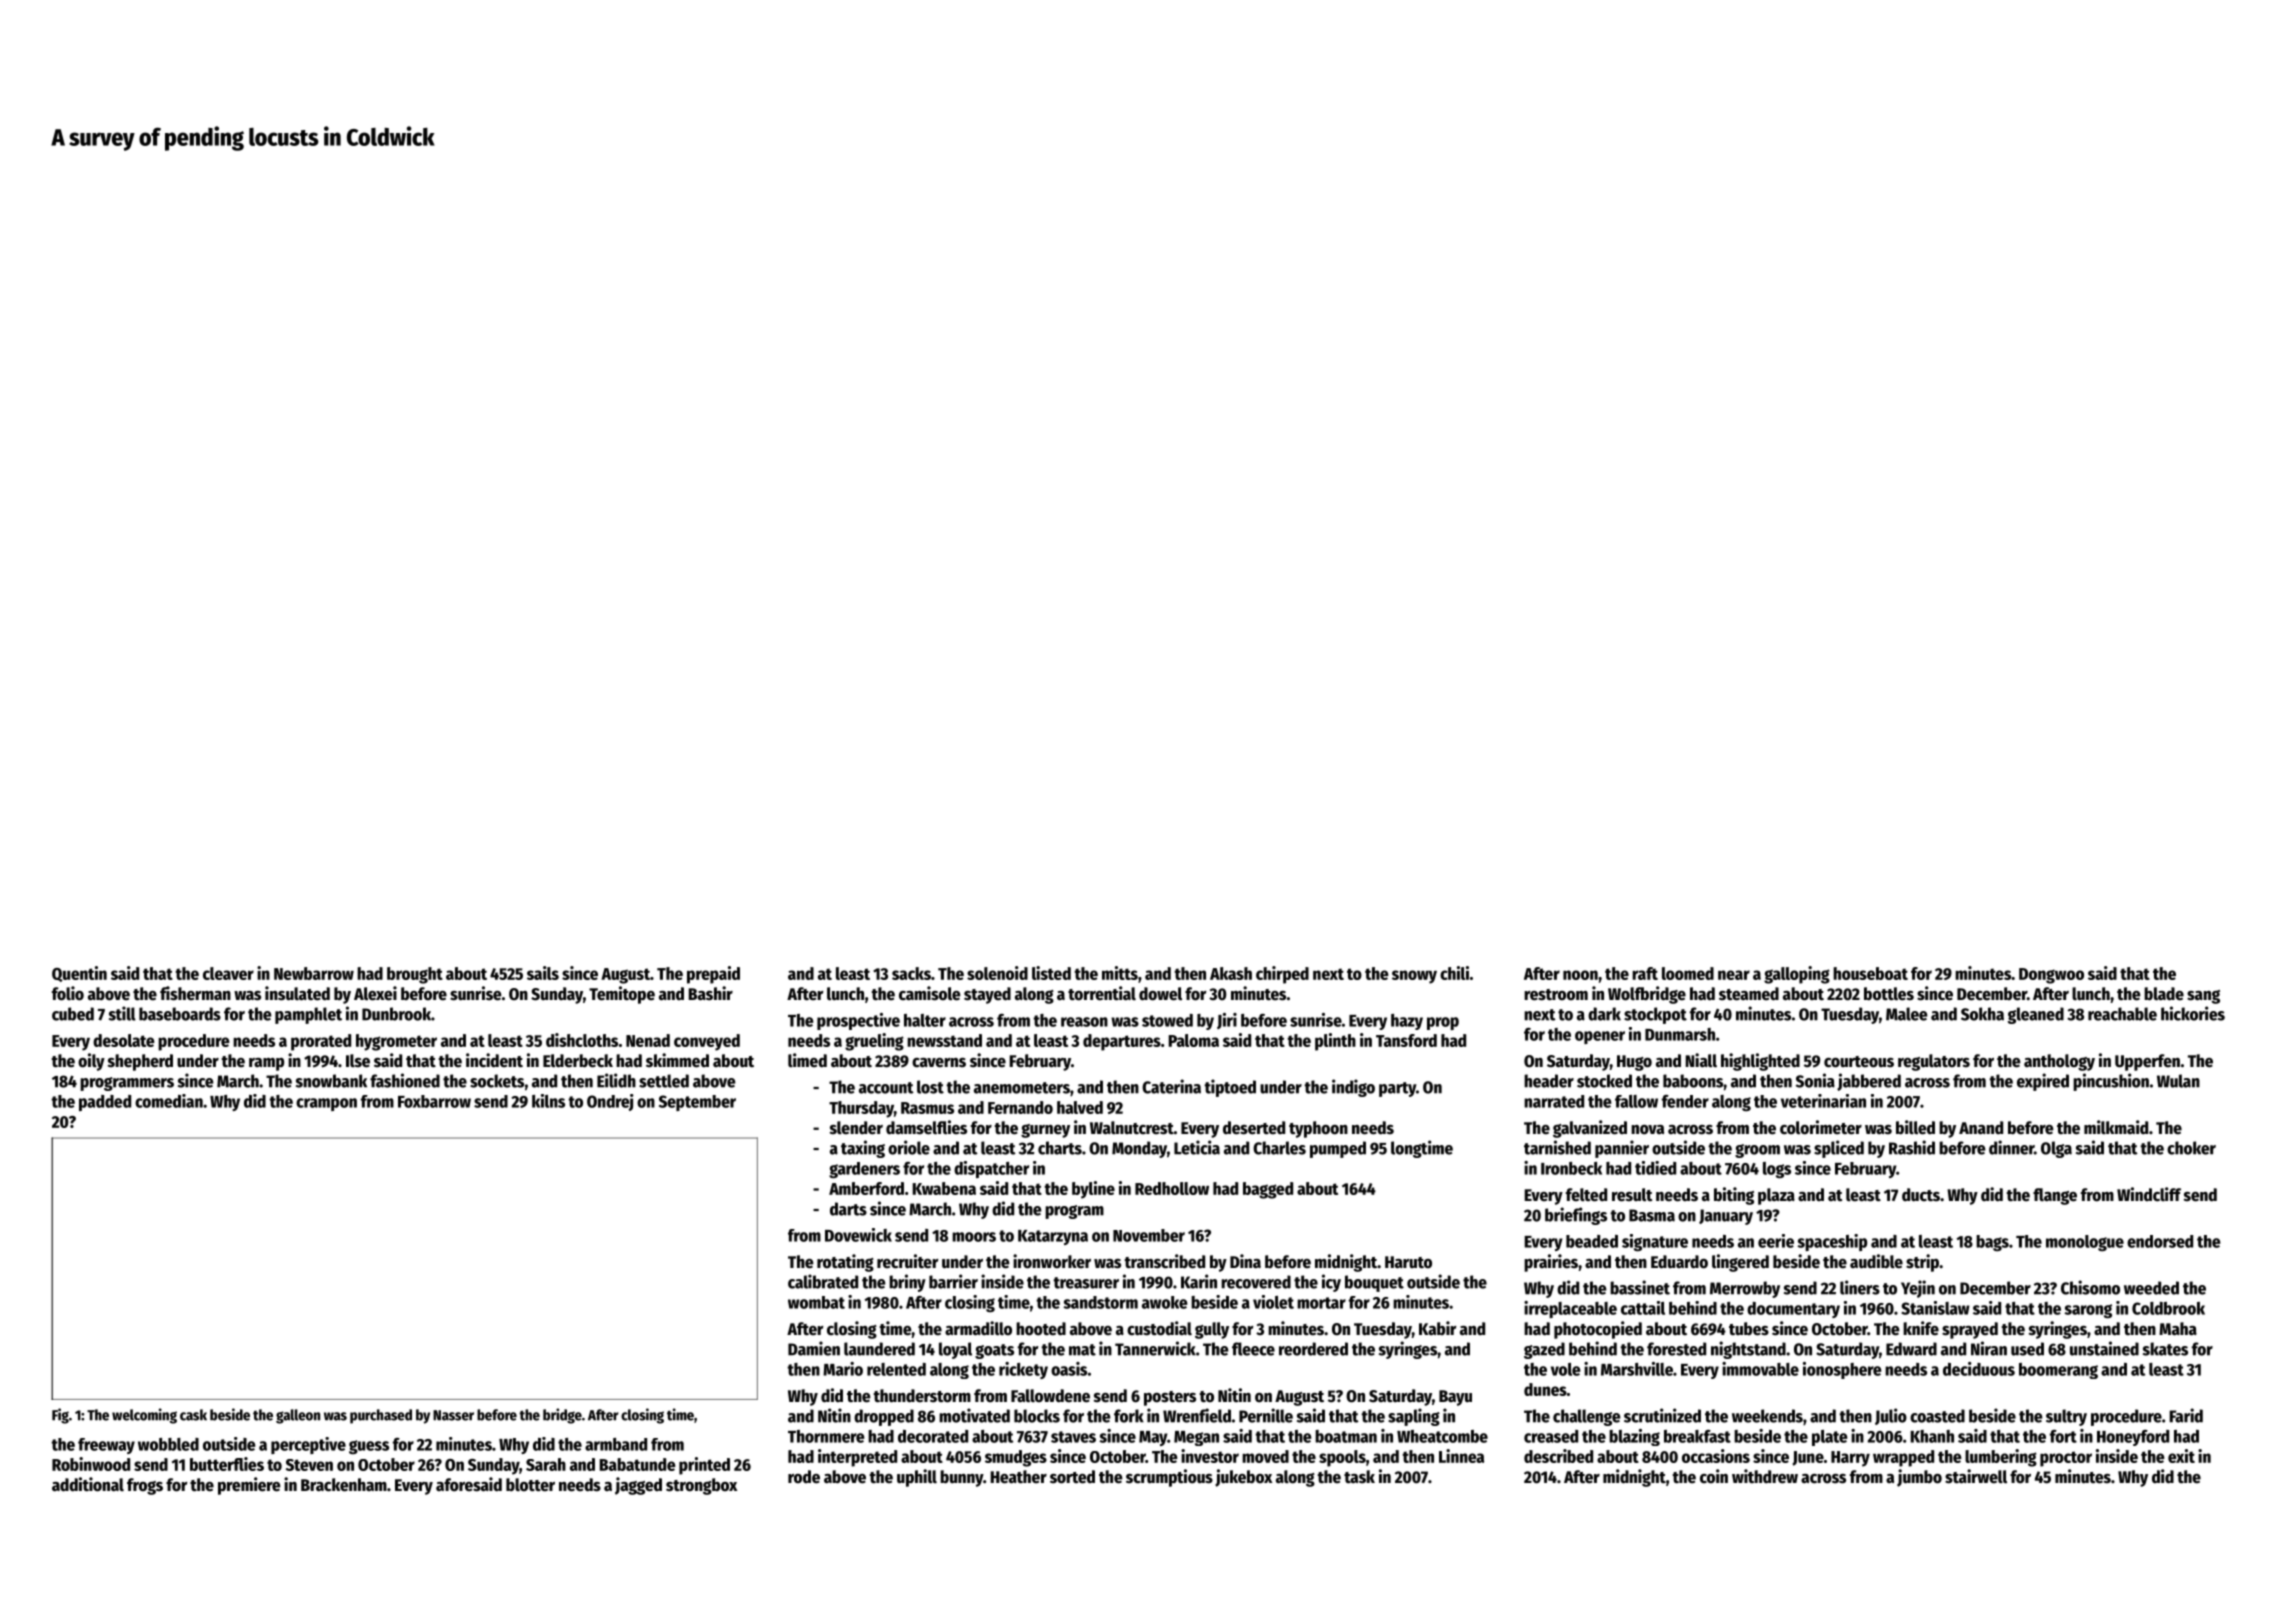 This image has width=2282, height=1614. What do you see at coordinates (1921, 1328) in the image?
I see `knife` at bounding box center [1921, 1328].
